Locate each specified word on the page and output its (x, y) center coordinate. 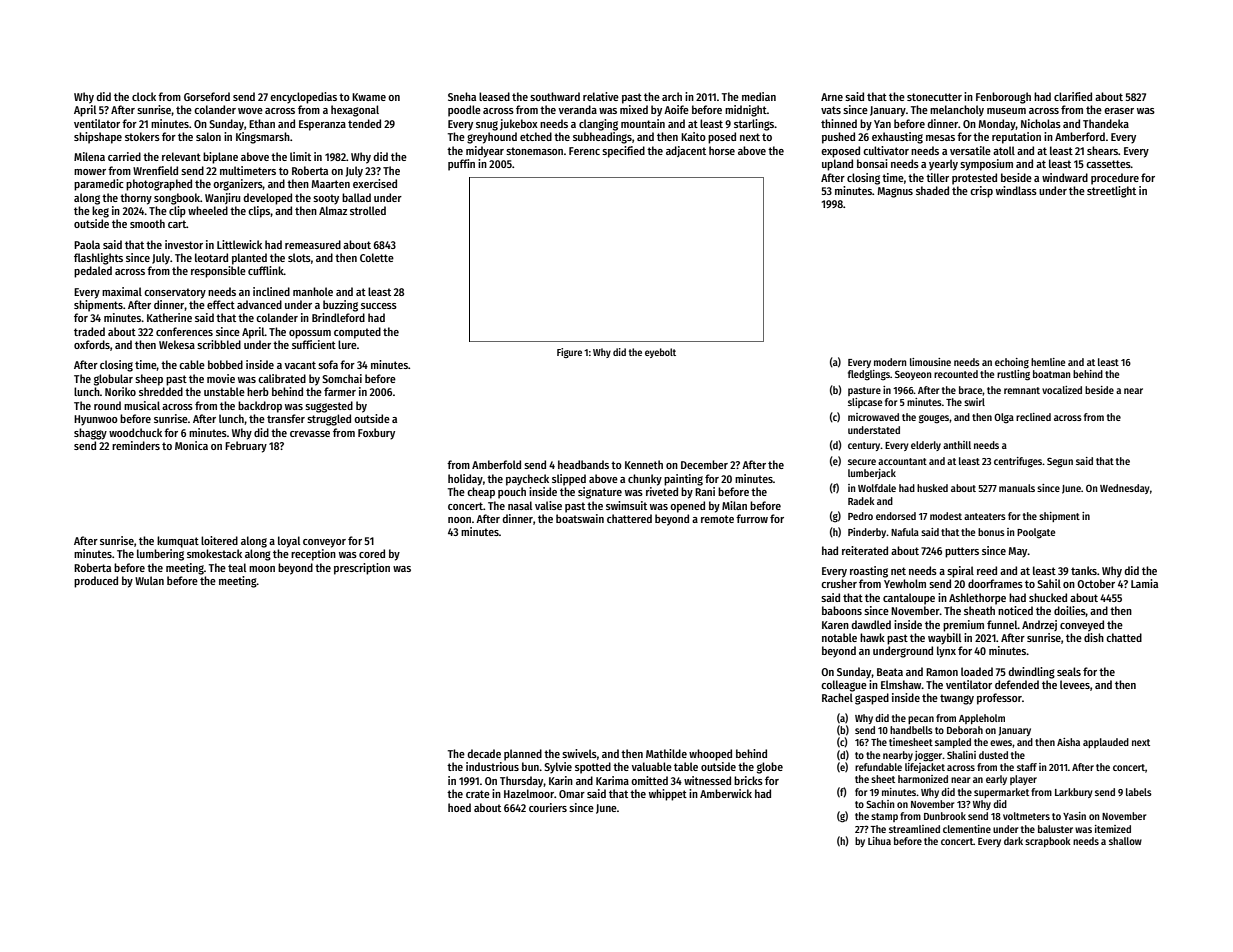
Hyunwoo (96, 420)
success (379, 306)
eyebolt (660, 353)
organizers (238, 185)
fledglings (869, 375)
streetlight (1111, 192)
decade (484, 753)
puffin (461, 165)
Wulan (149, 580)
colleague (844, 686)
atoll (1004, 150)
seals (1069, 671)
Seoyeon (913, 375)
